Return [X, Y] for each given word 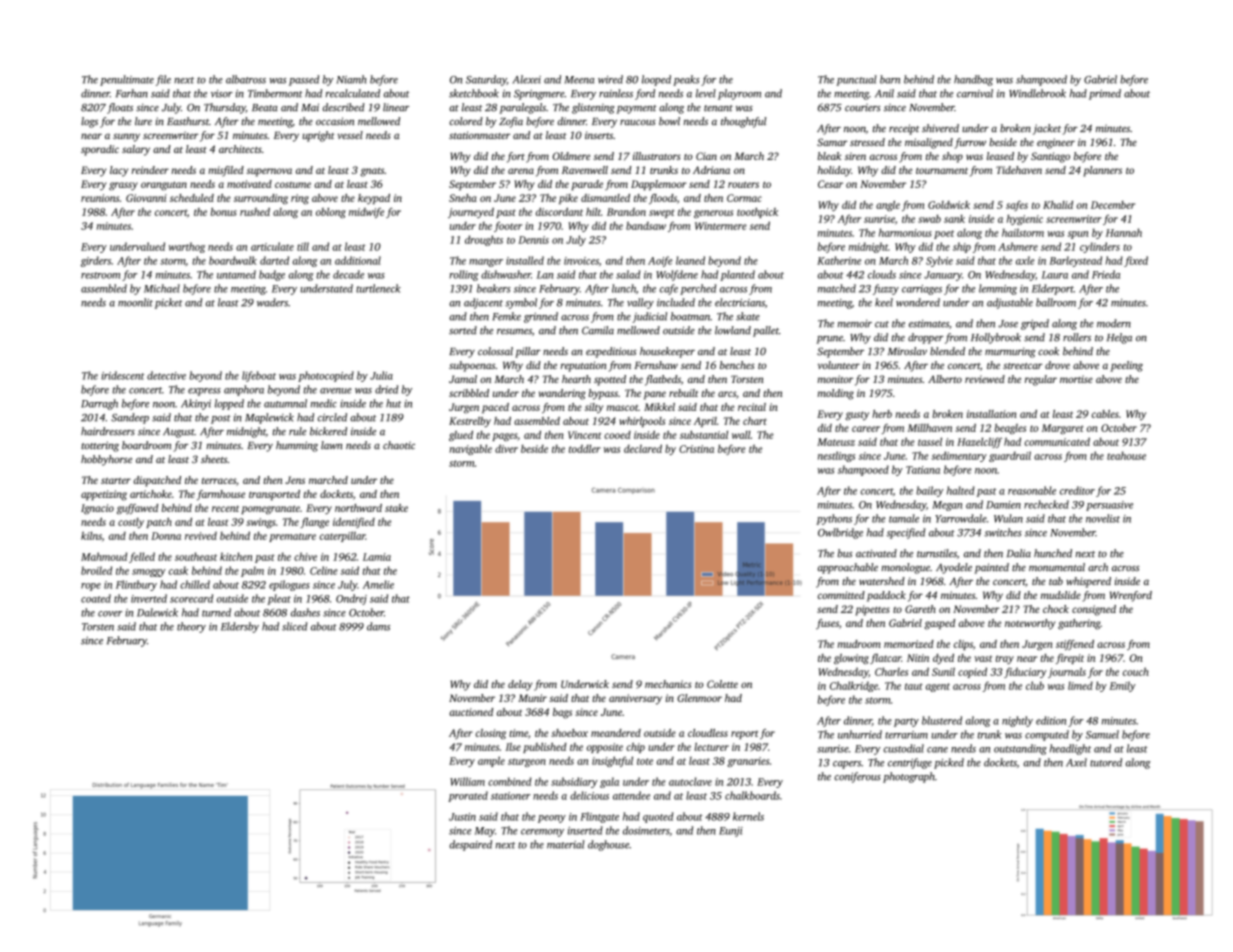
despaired [470, 845]
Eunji [731, 832]
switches [1003, 532]
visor [222, 94]
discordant [559, 212]
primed [1105, 94]
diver [506, 448]
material [566, 844]
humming [297, 446]
